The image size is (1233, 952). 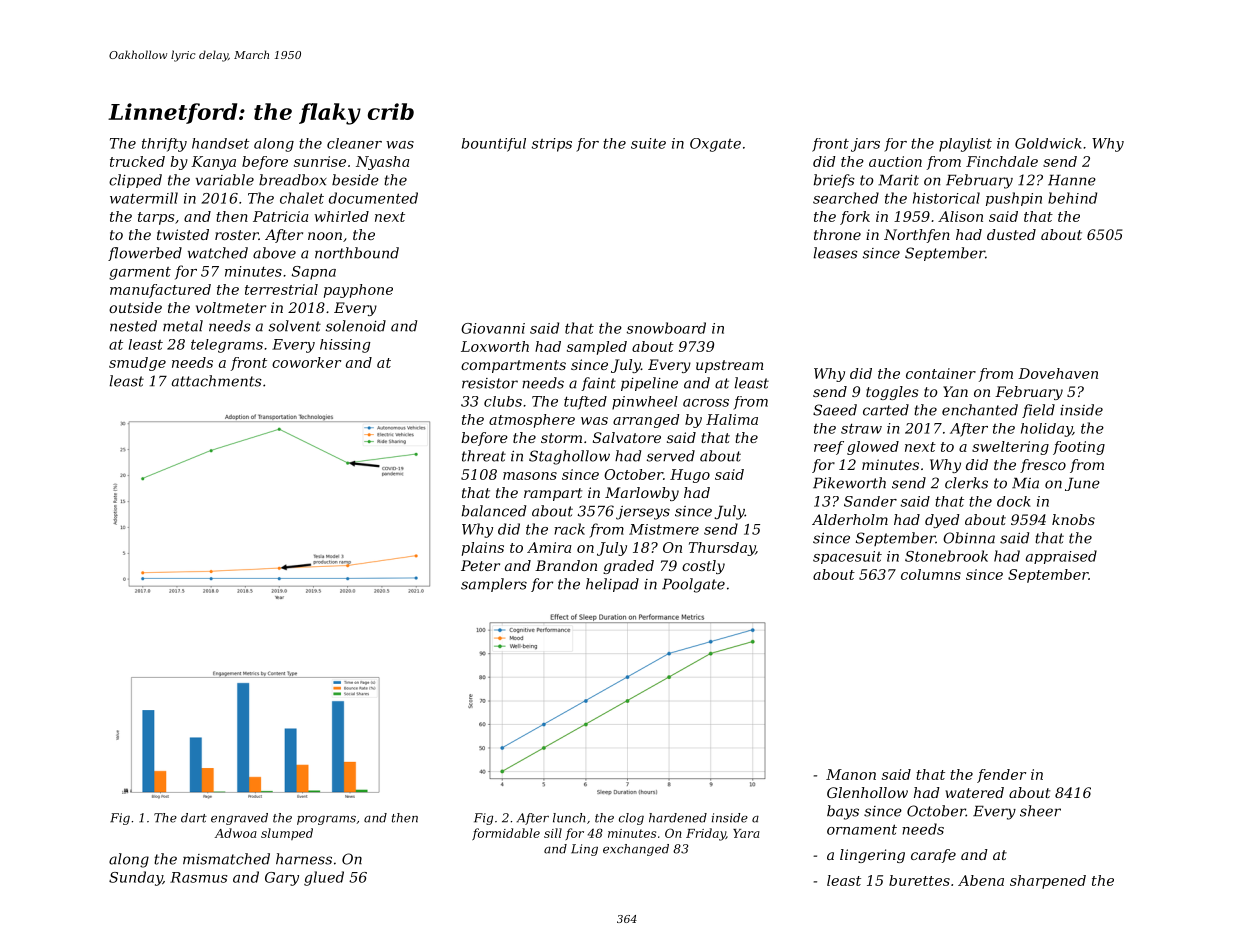 I want to click on searched, so click(x=846, y=198).
